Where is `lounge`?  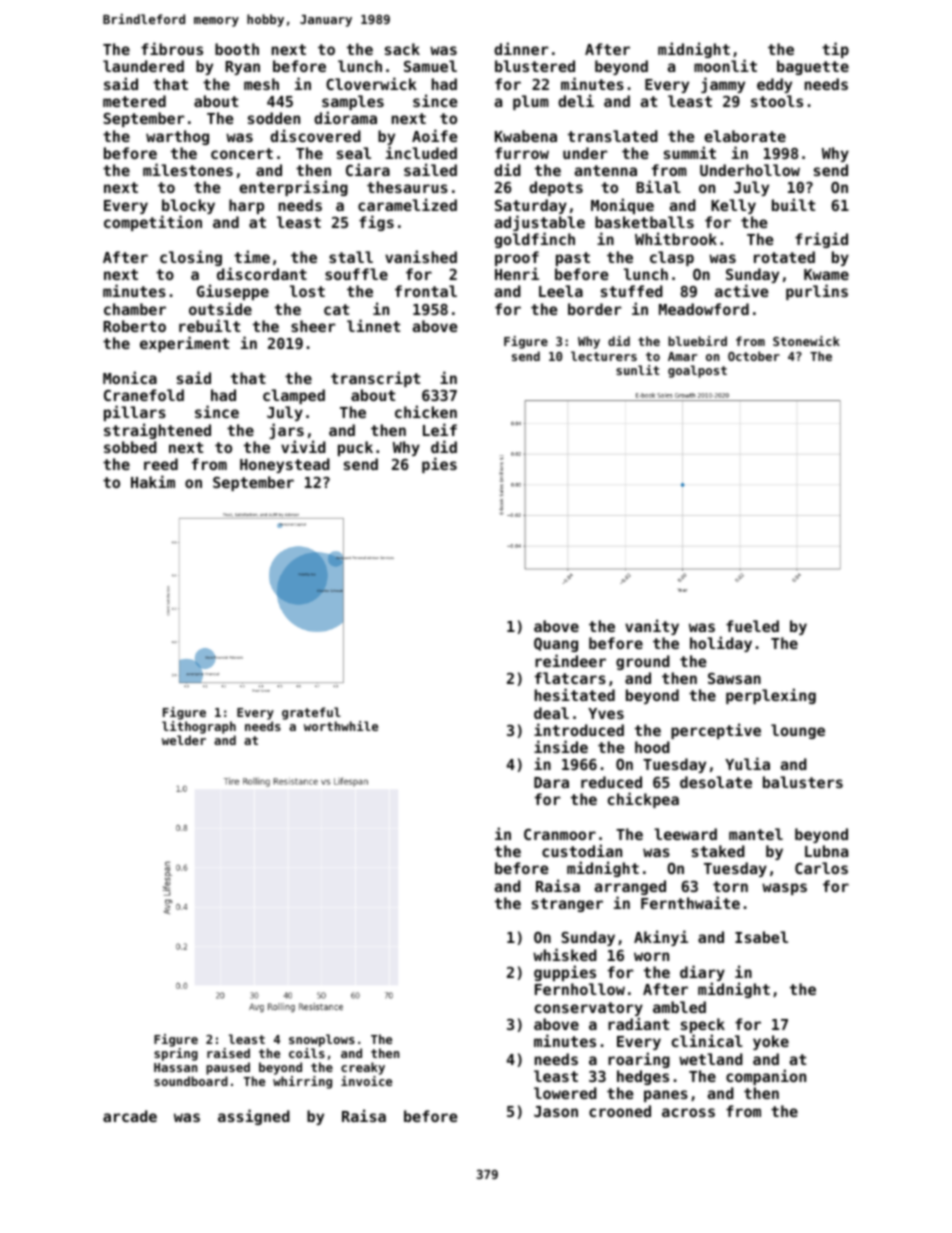
lounge is located at coordinates (798, 731).
